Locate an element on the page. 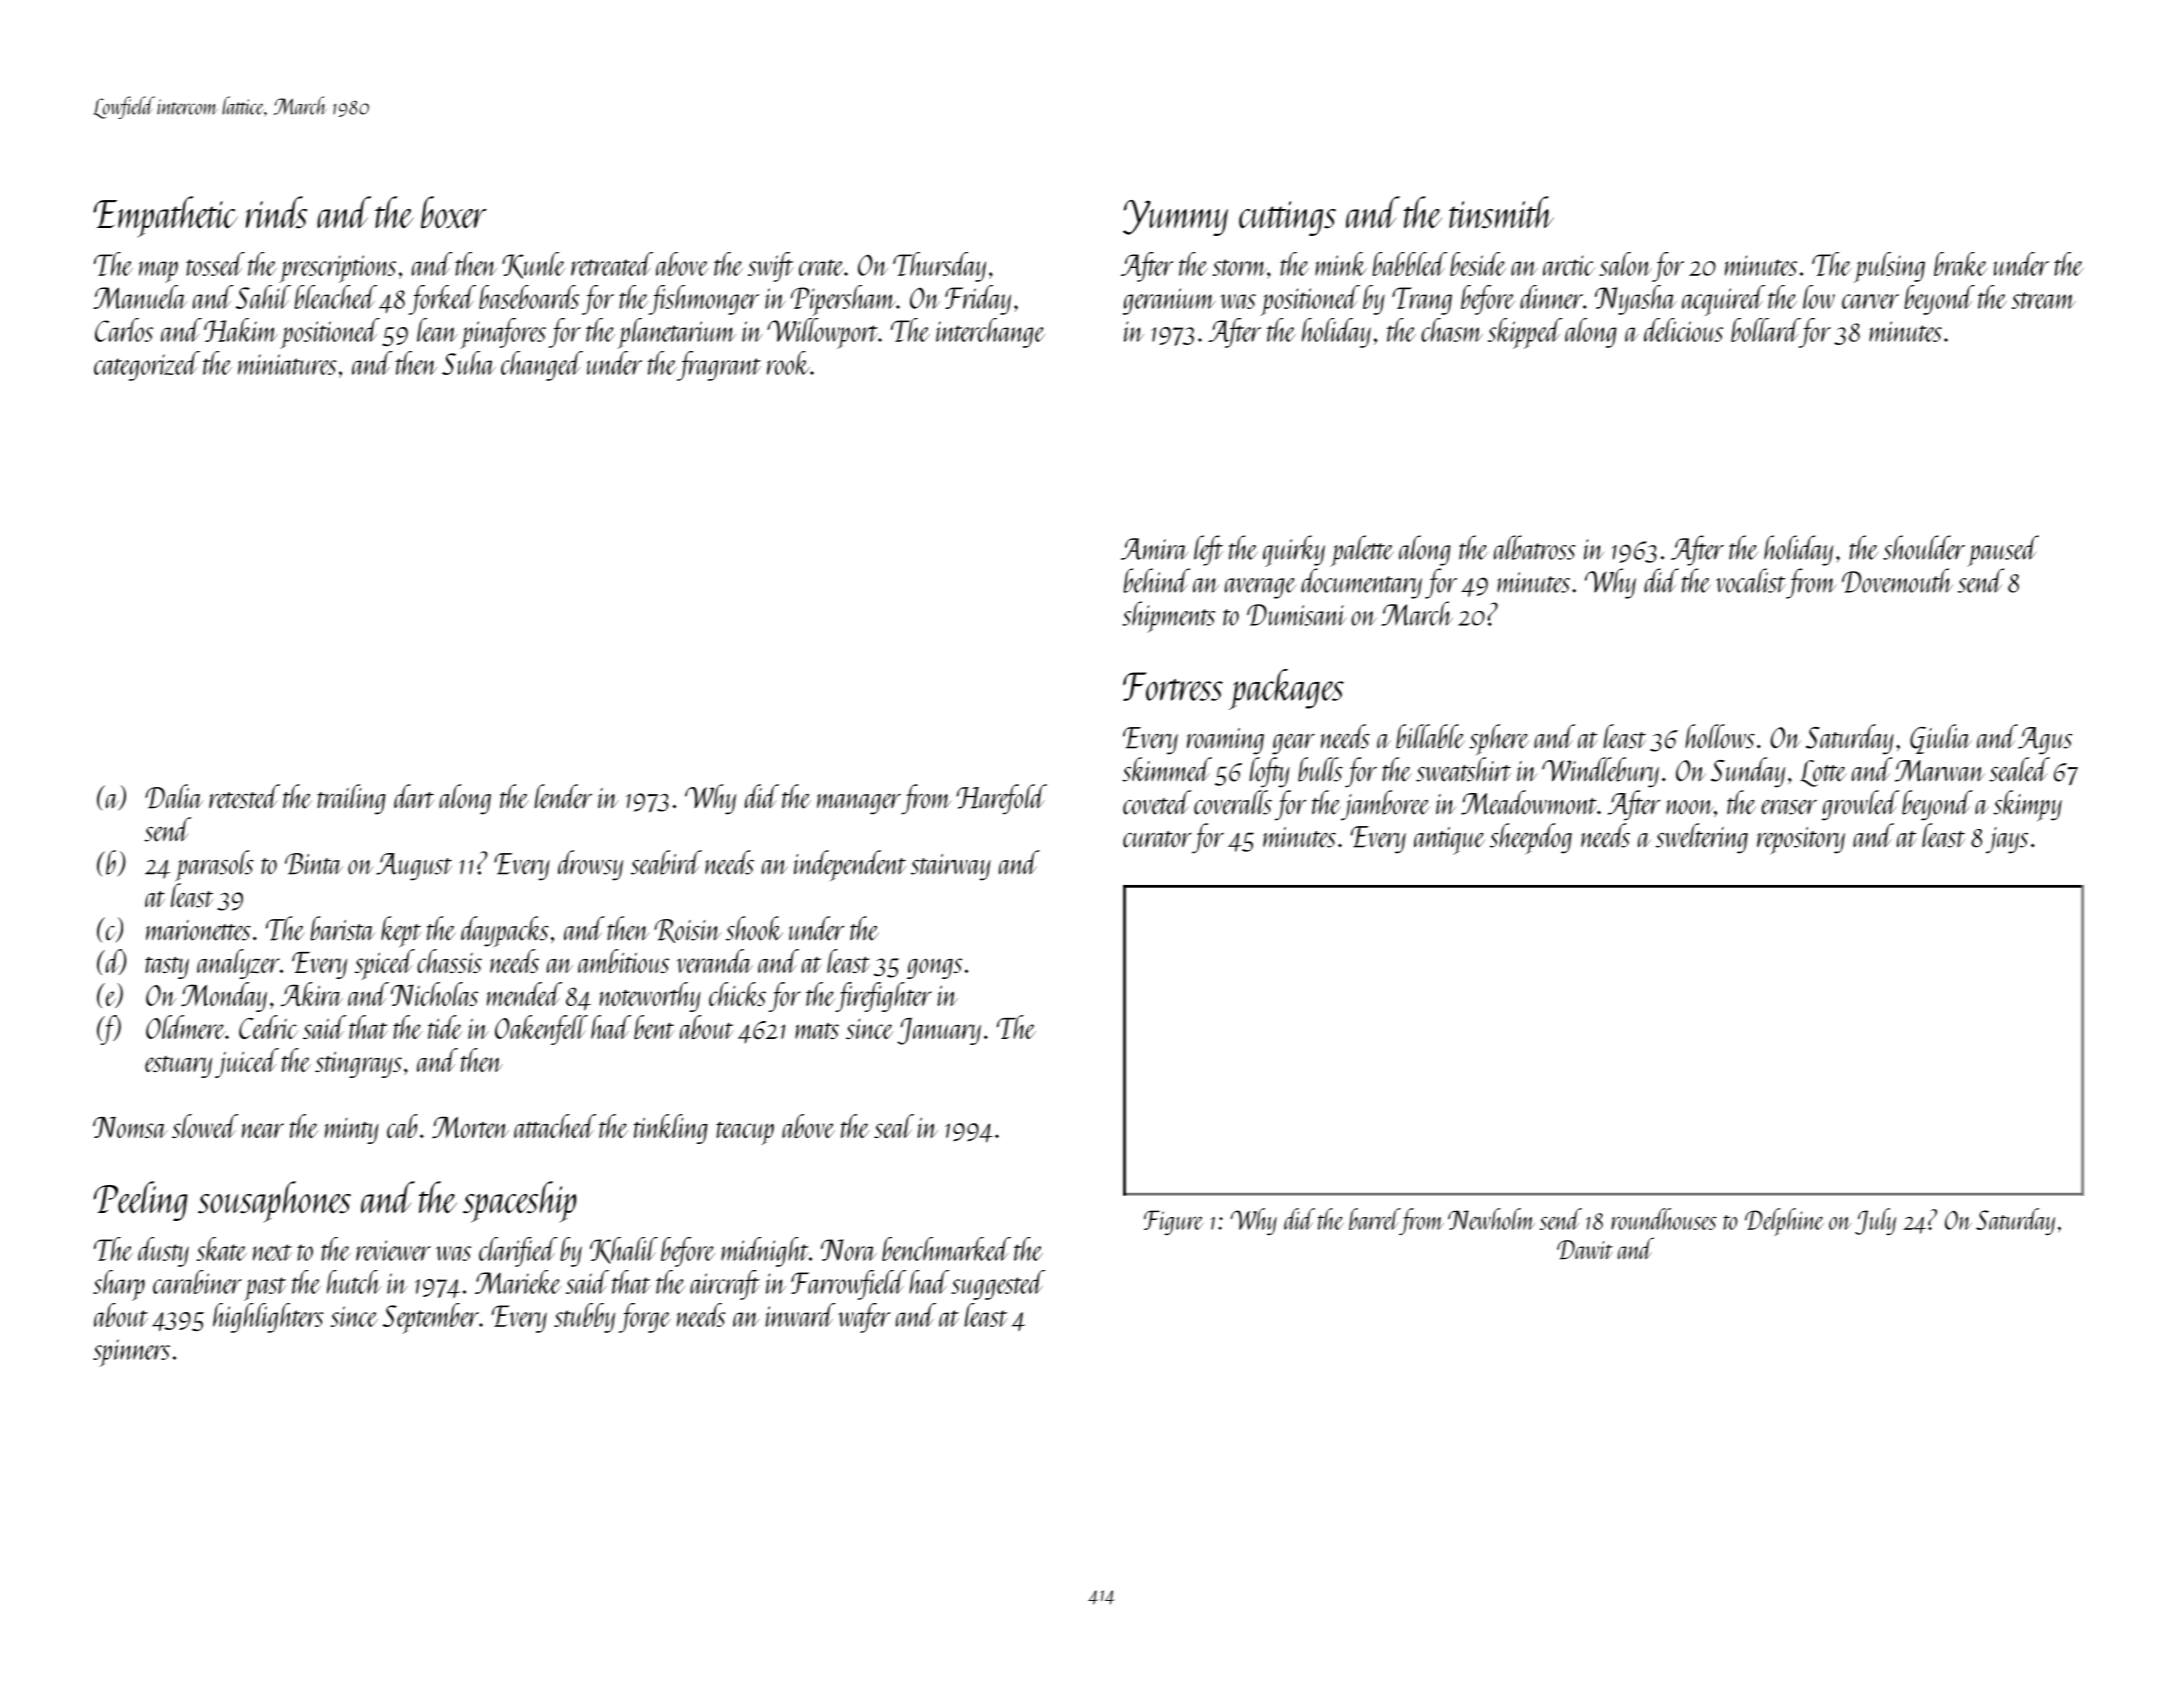  Yummy is located at coordinates (1175, 218).
